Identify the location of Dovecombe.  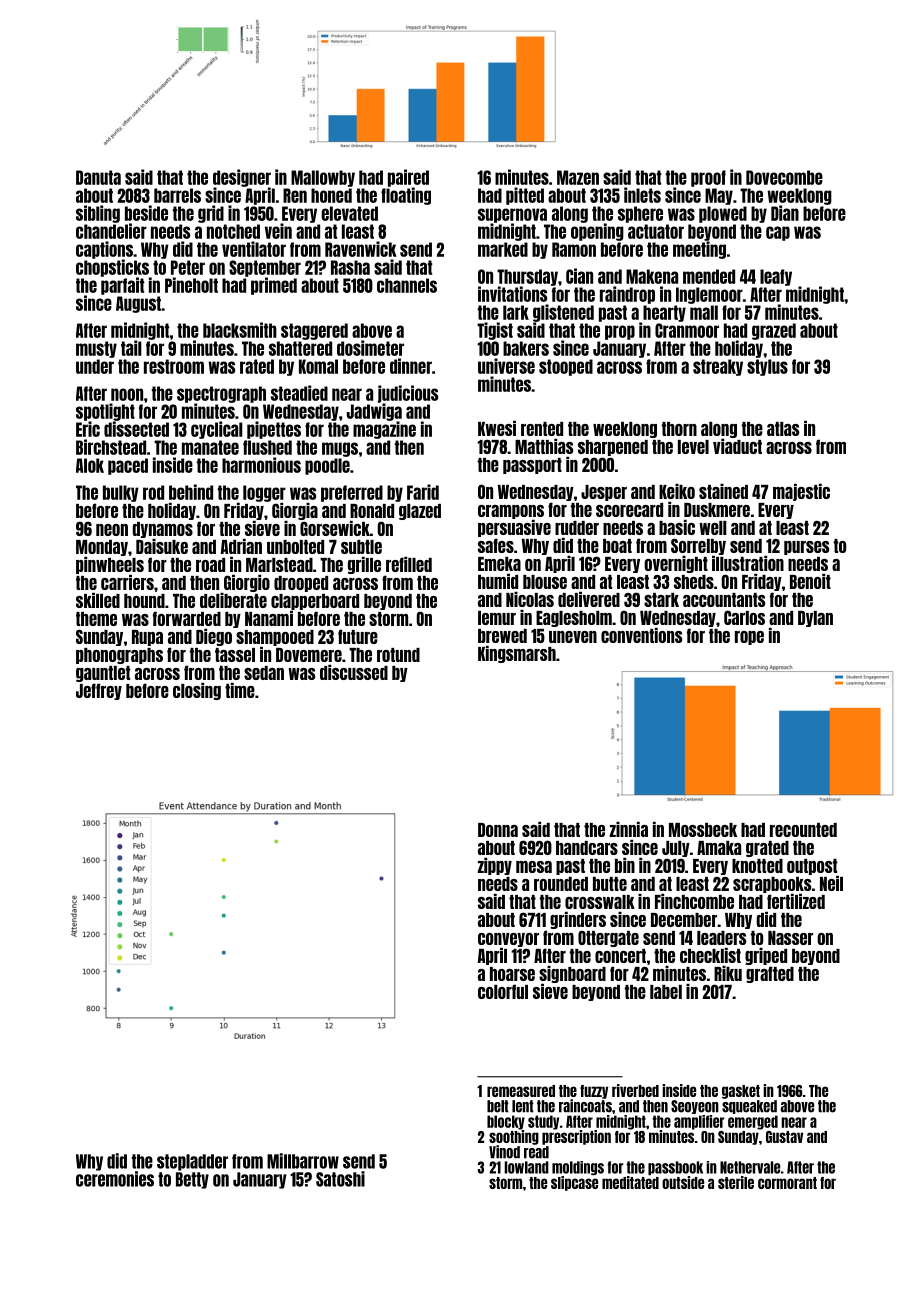
(784, 177).
